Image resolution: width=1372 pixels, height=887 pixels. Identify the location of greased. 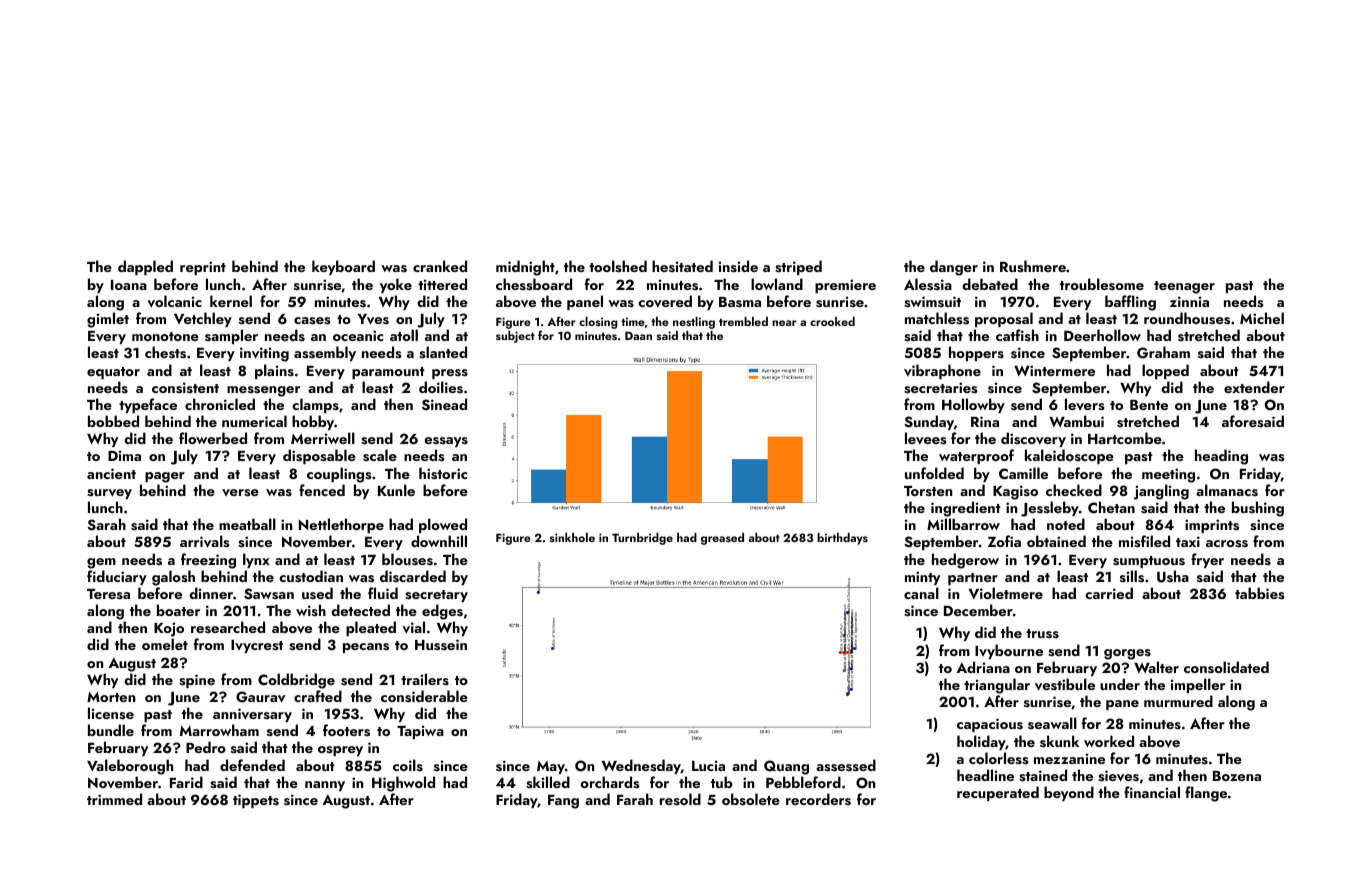
(722, 539).
